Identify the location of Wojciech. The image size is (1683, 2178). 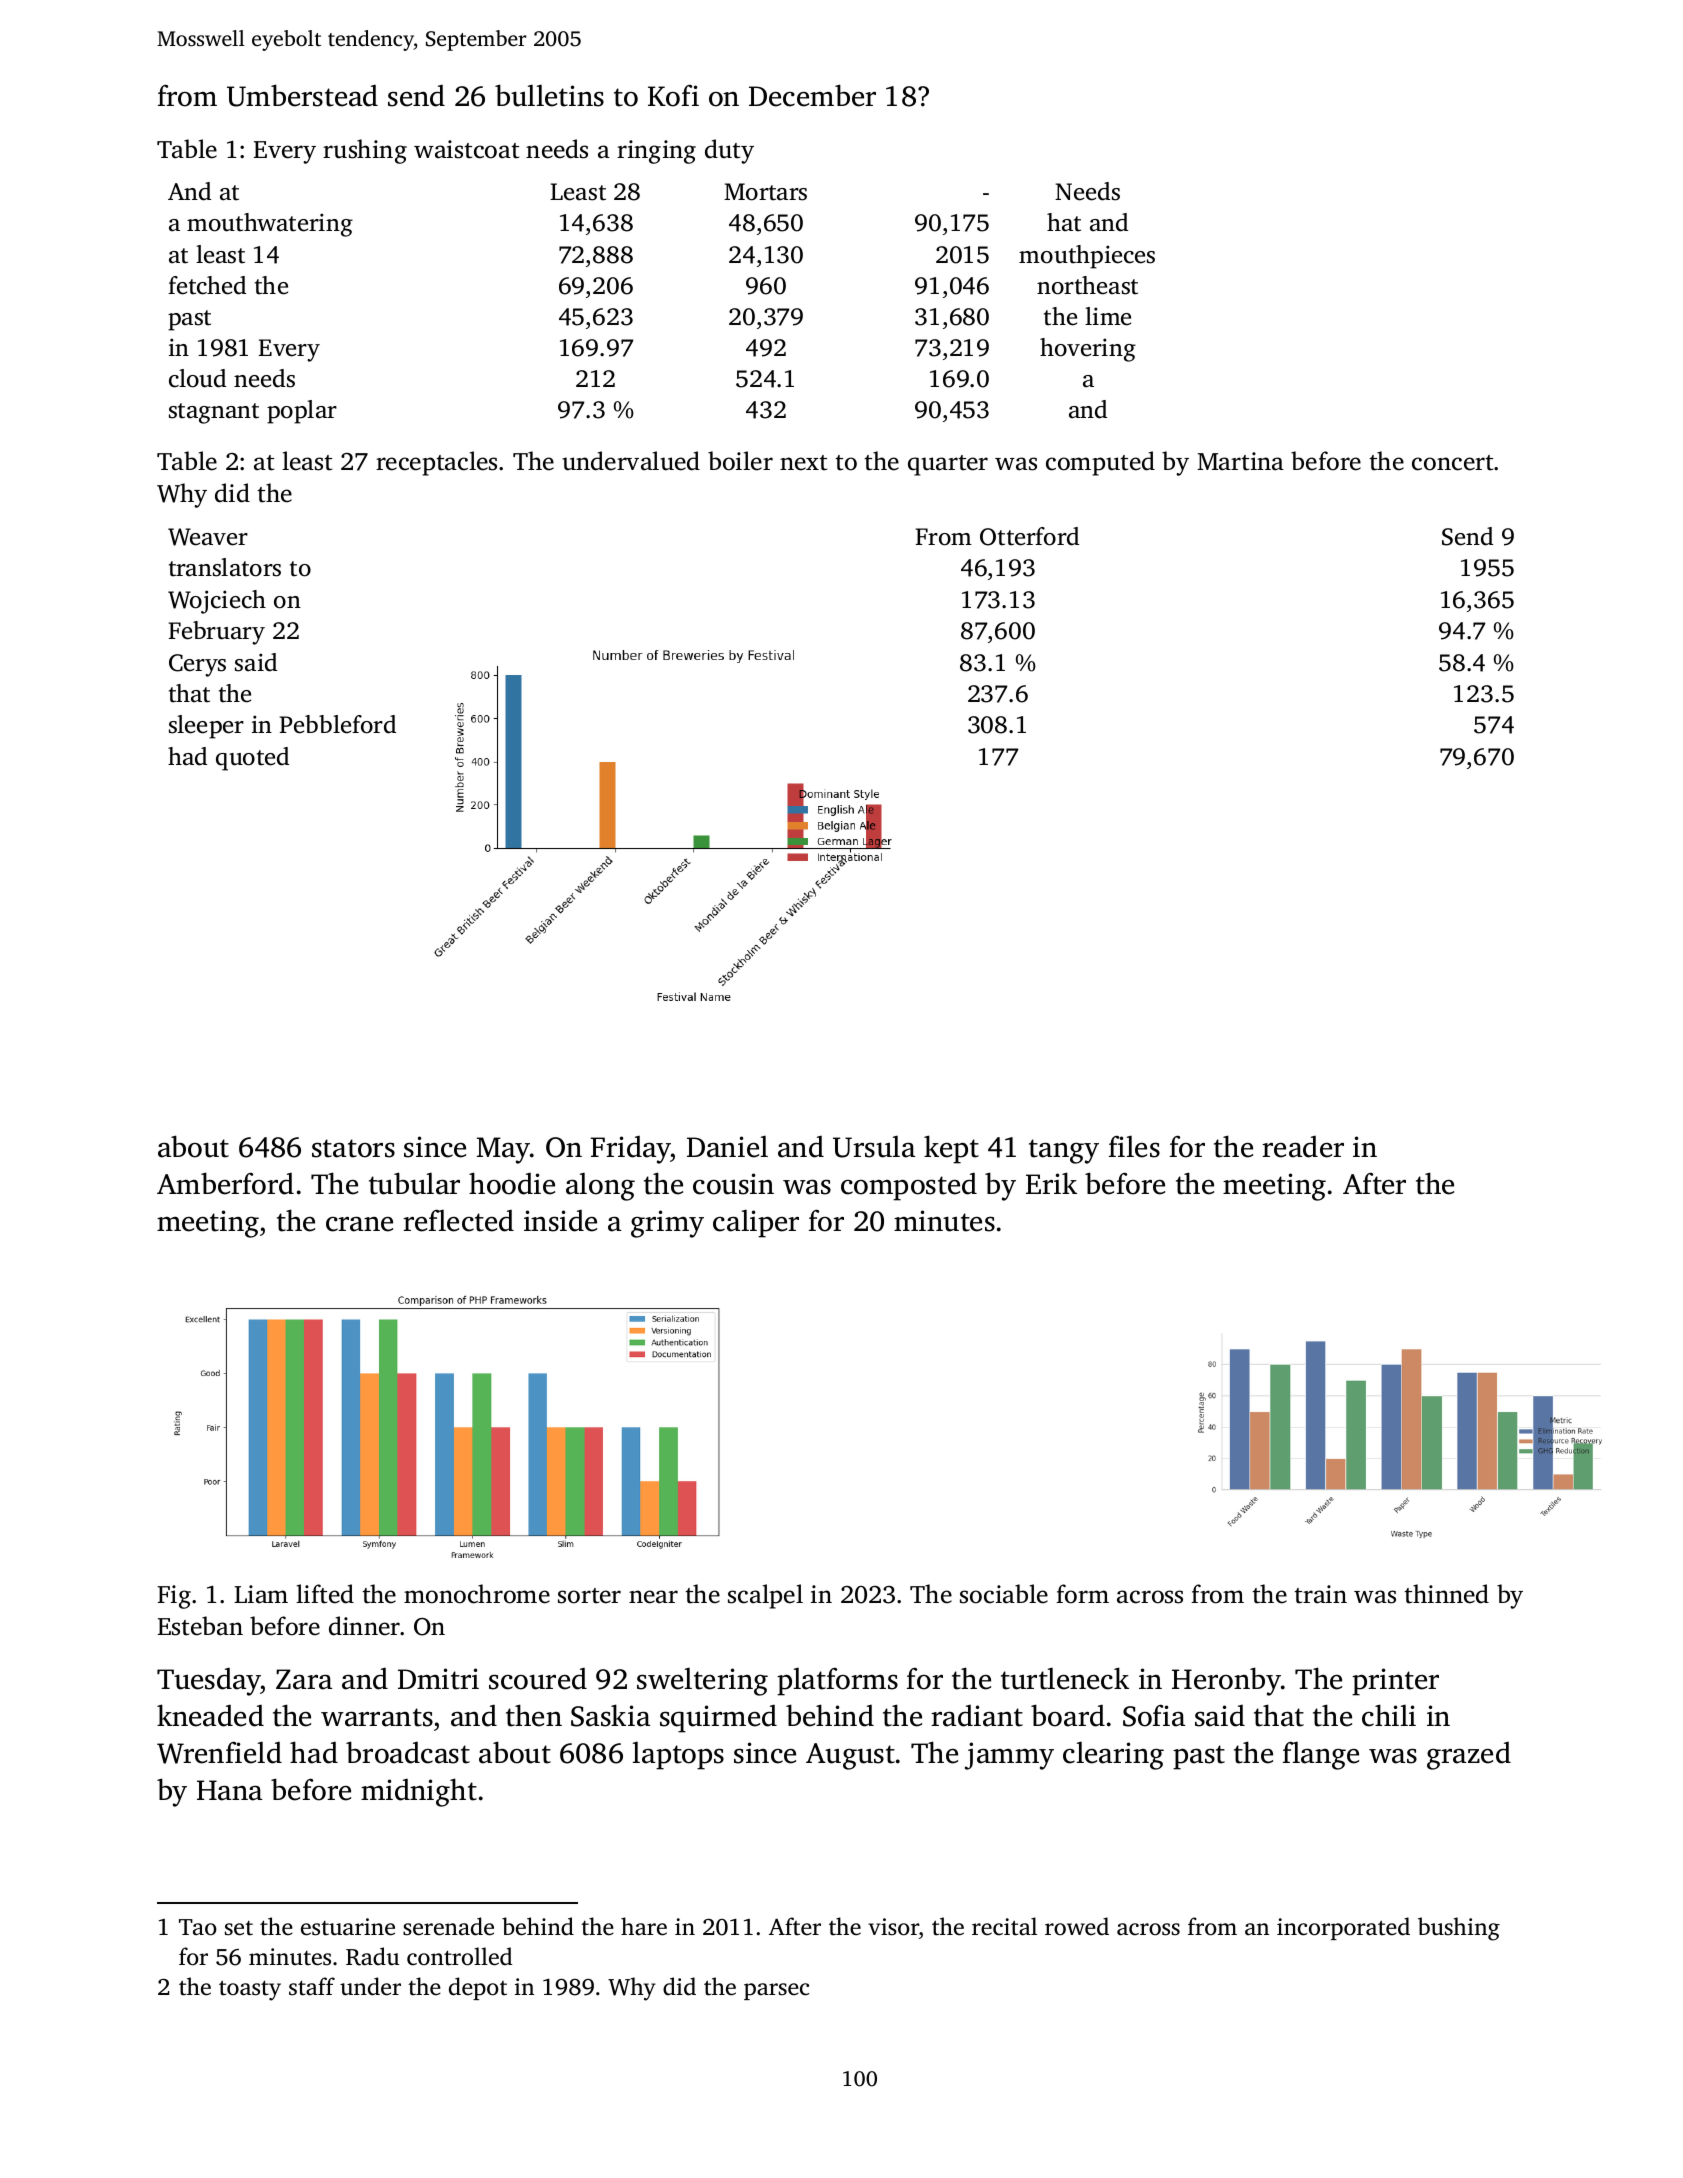
(217, 602).
